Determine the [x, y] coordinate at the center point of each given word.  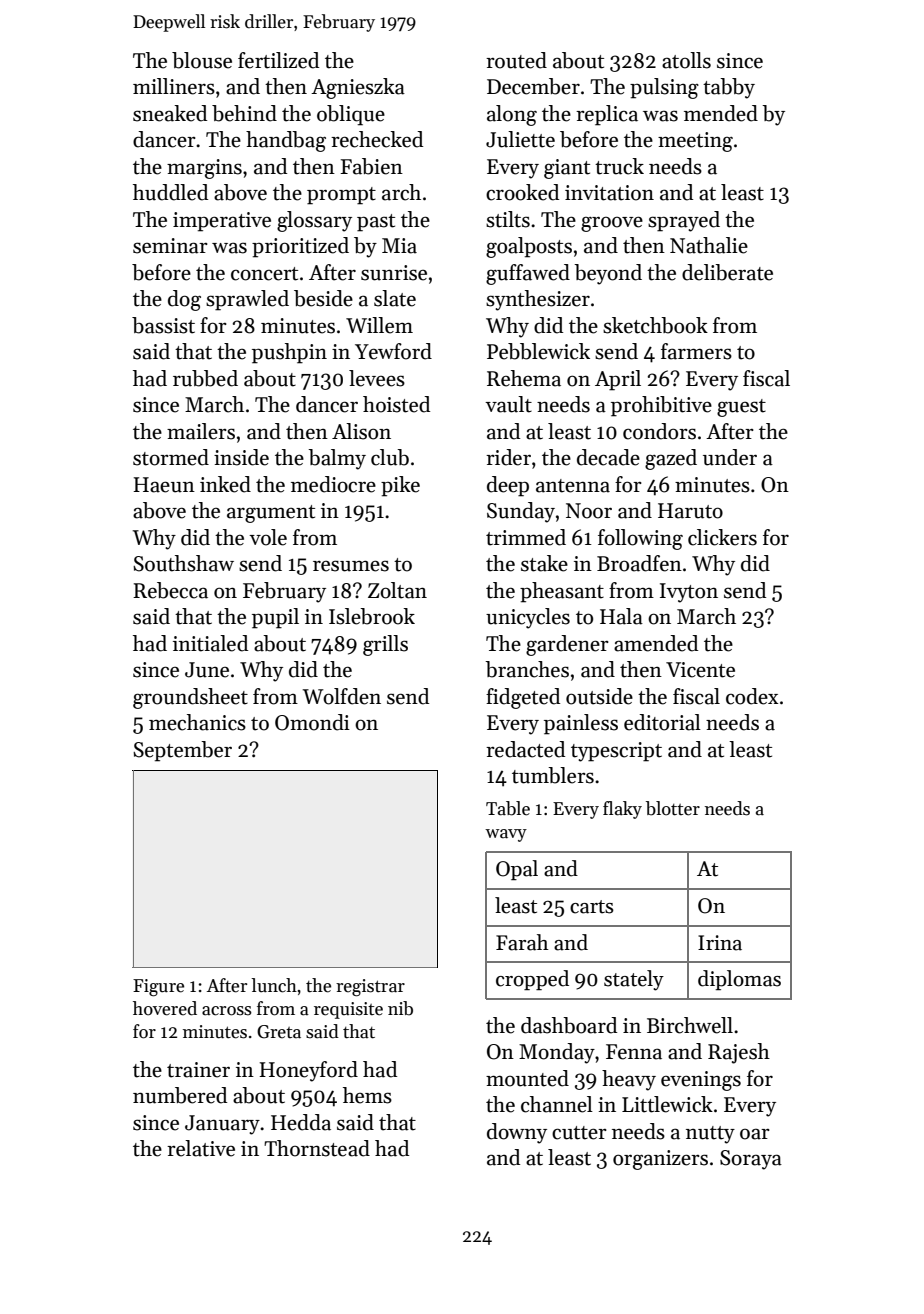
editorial [662, 722]
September [182, 751]
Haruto [690, 511]
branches [527, 669]
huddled [170, 192]
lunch [274, 985]
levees [377, 378]
